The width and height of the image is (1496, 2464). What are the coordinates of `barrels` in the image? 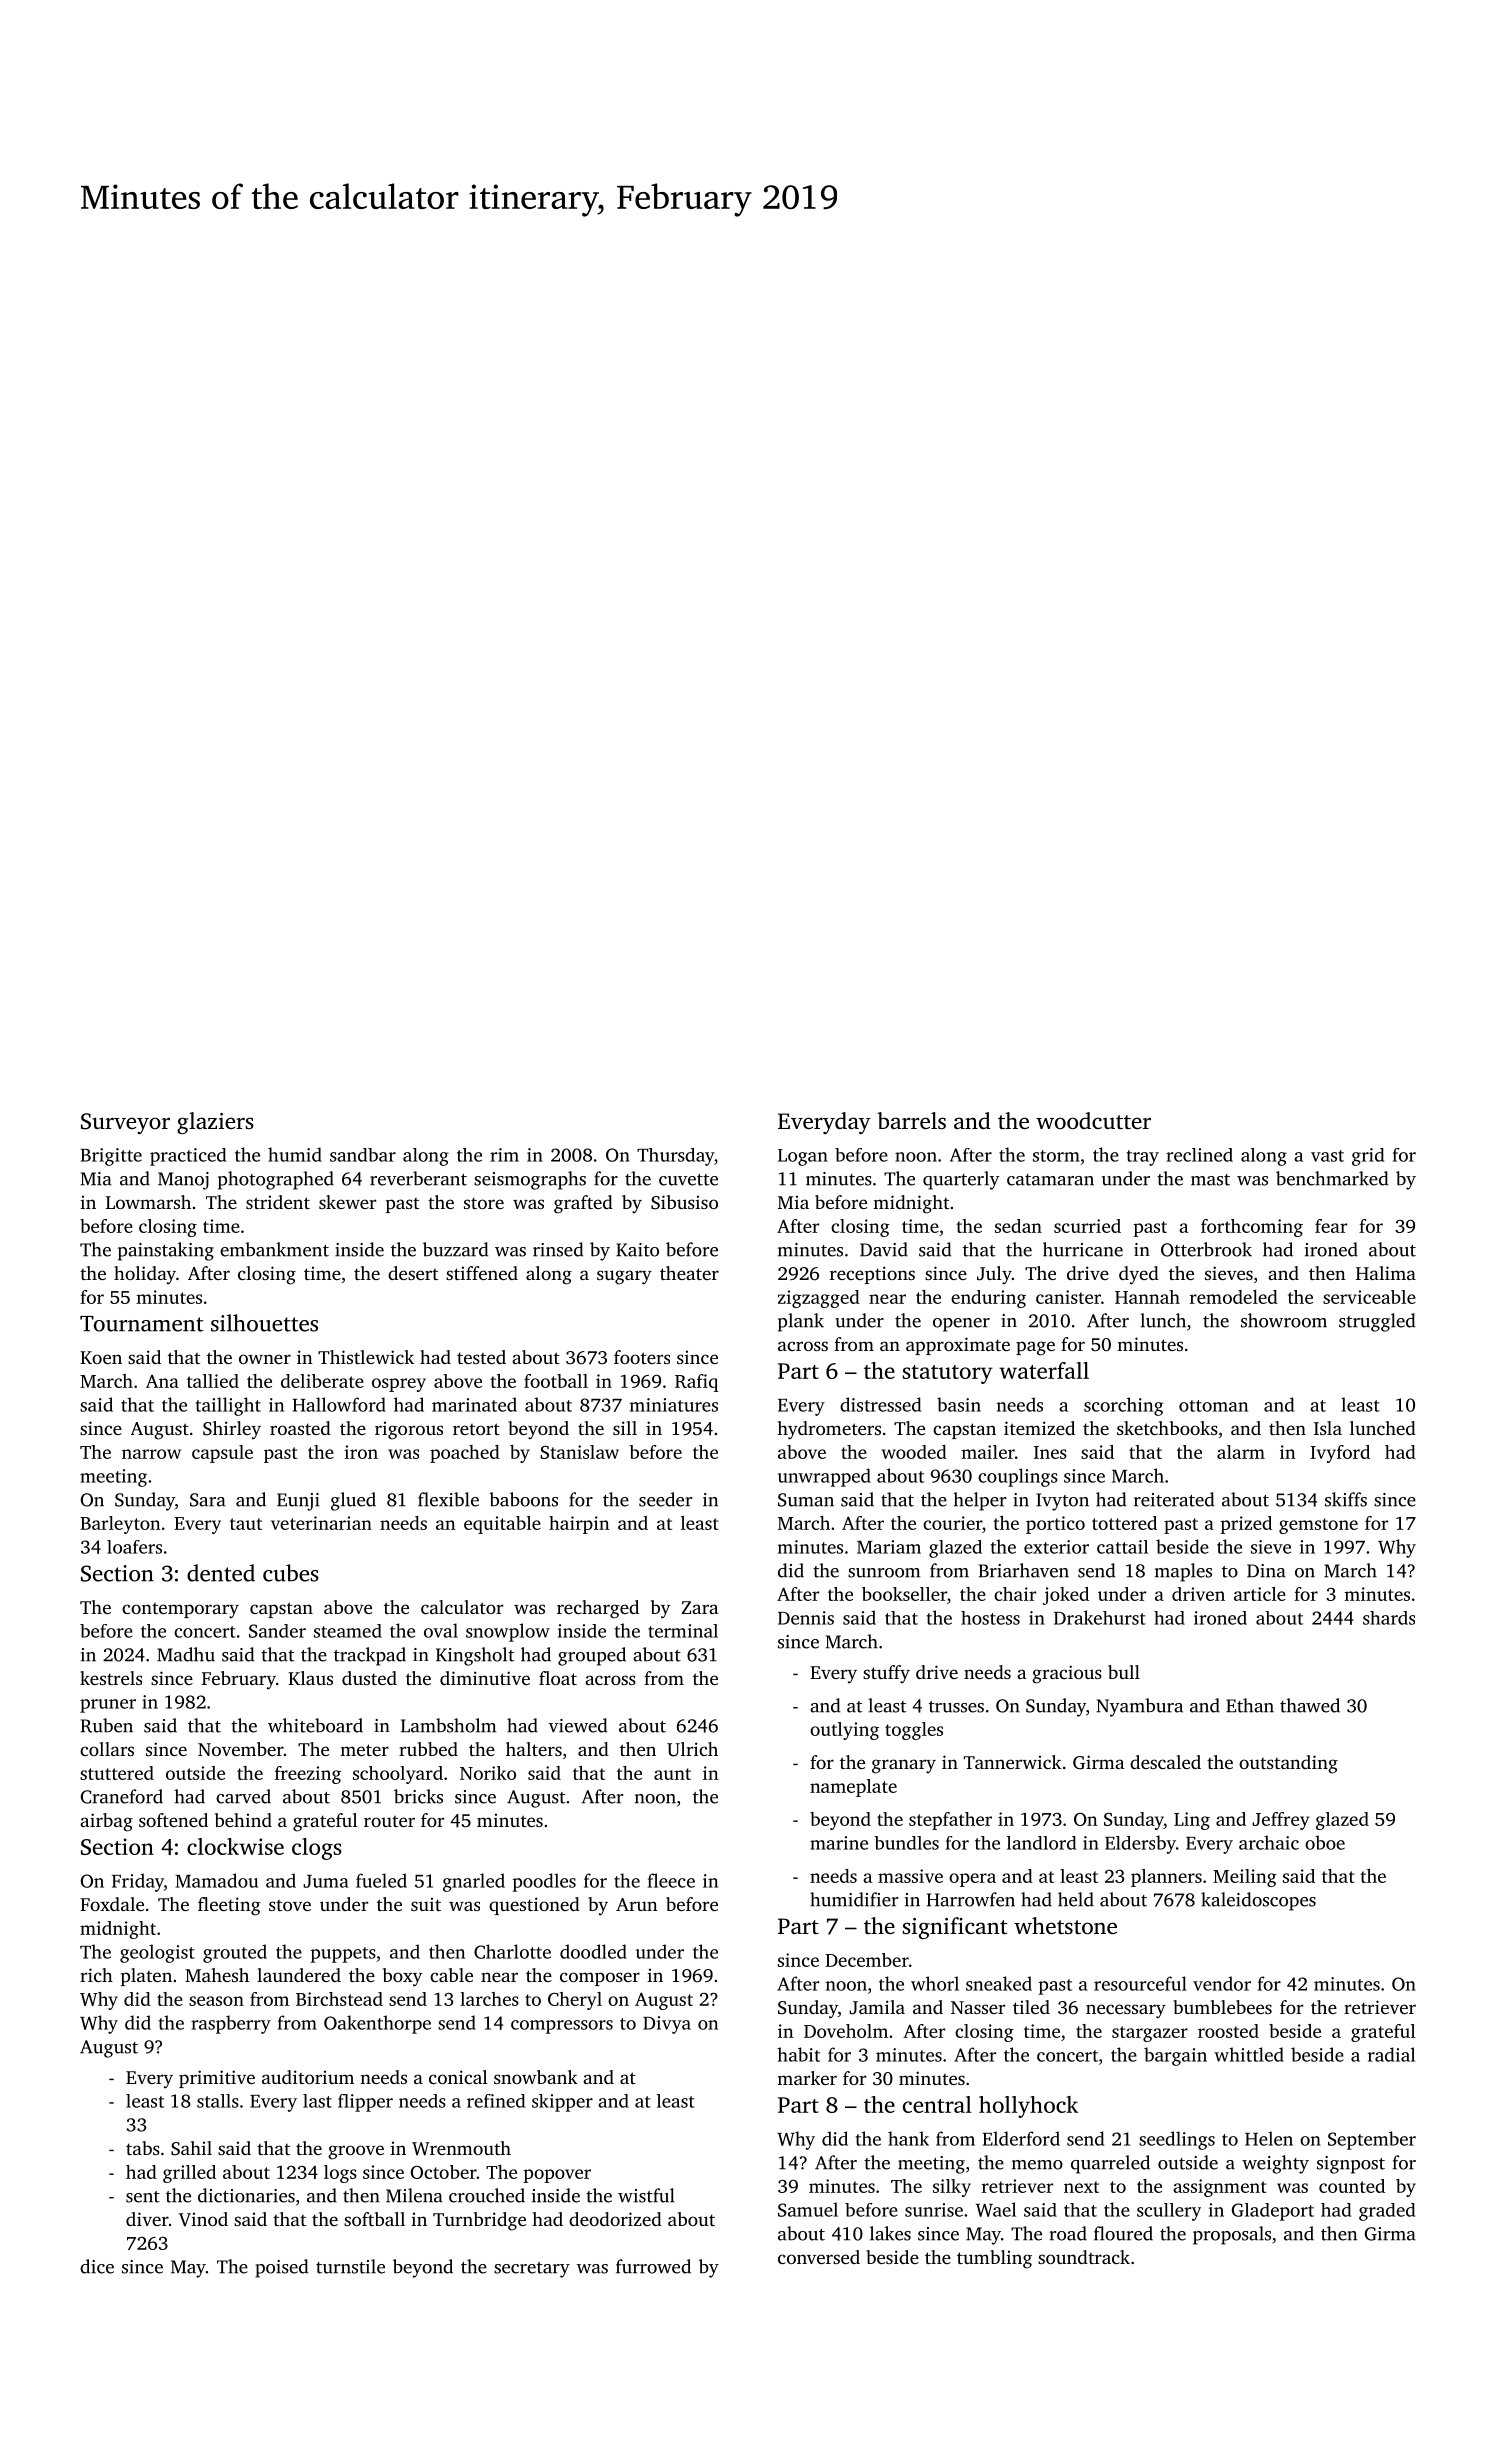 It's located at (911, 1121).
